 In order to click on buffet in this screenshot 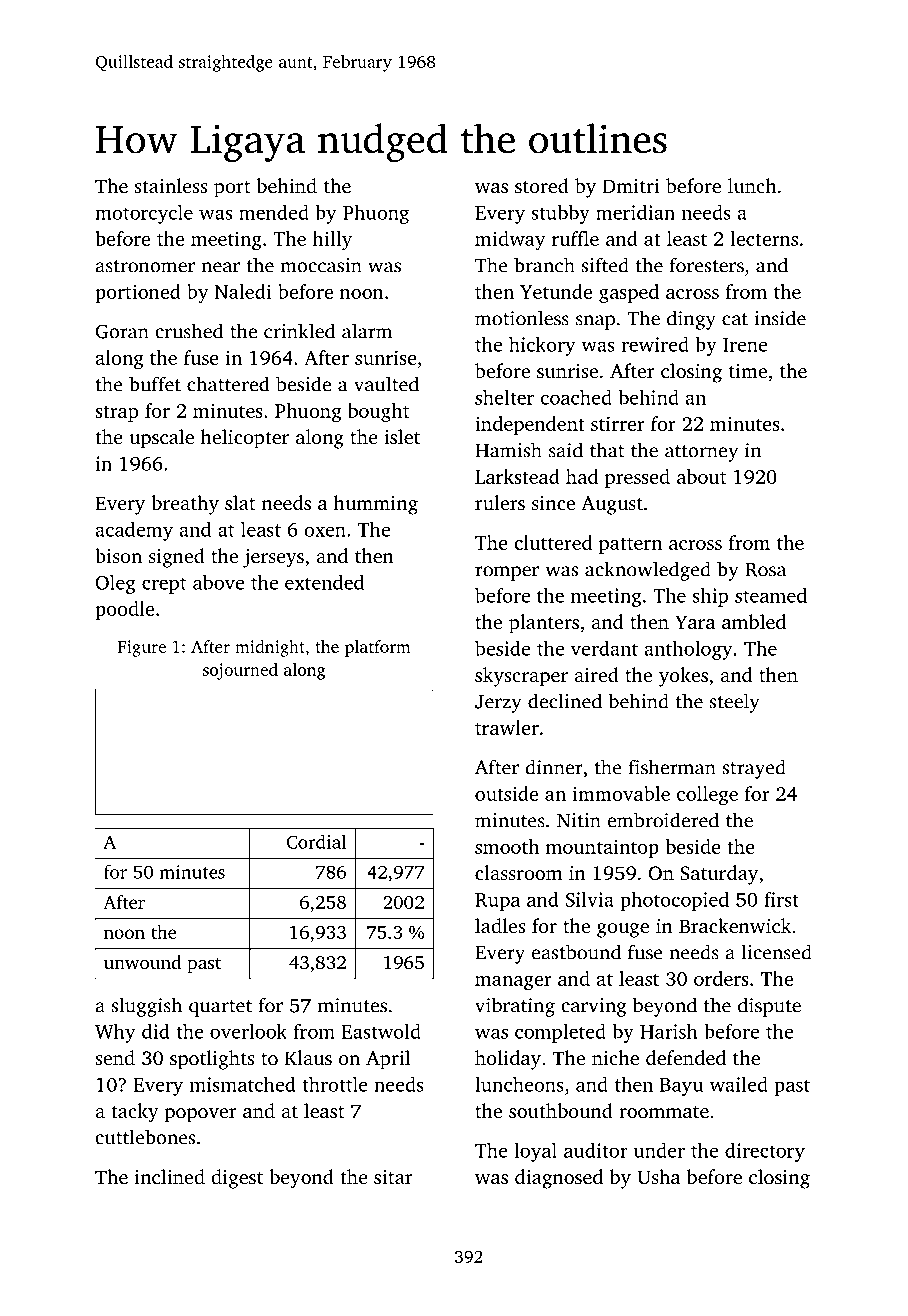, I will do `click(155, 384)`.
